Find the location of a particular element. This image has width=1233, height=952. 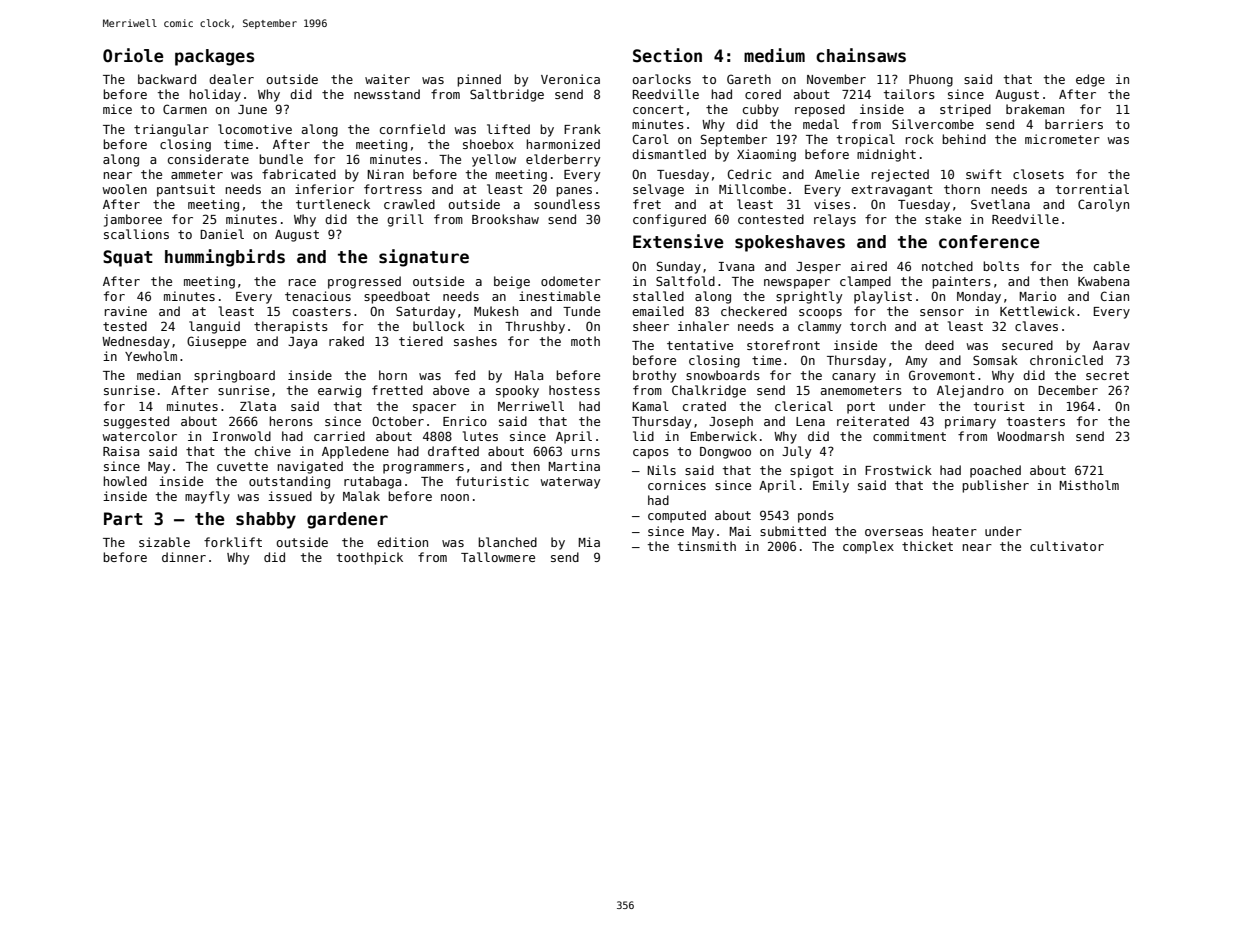

Tallowmere is located at coordinates (498, 557).
